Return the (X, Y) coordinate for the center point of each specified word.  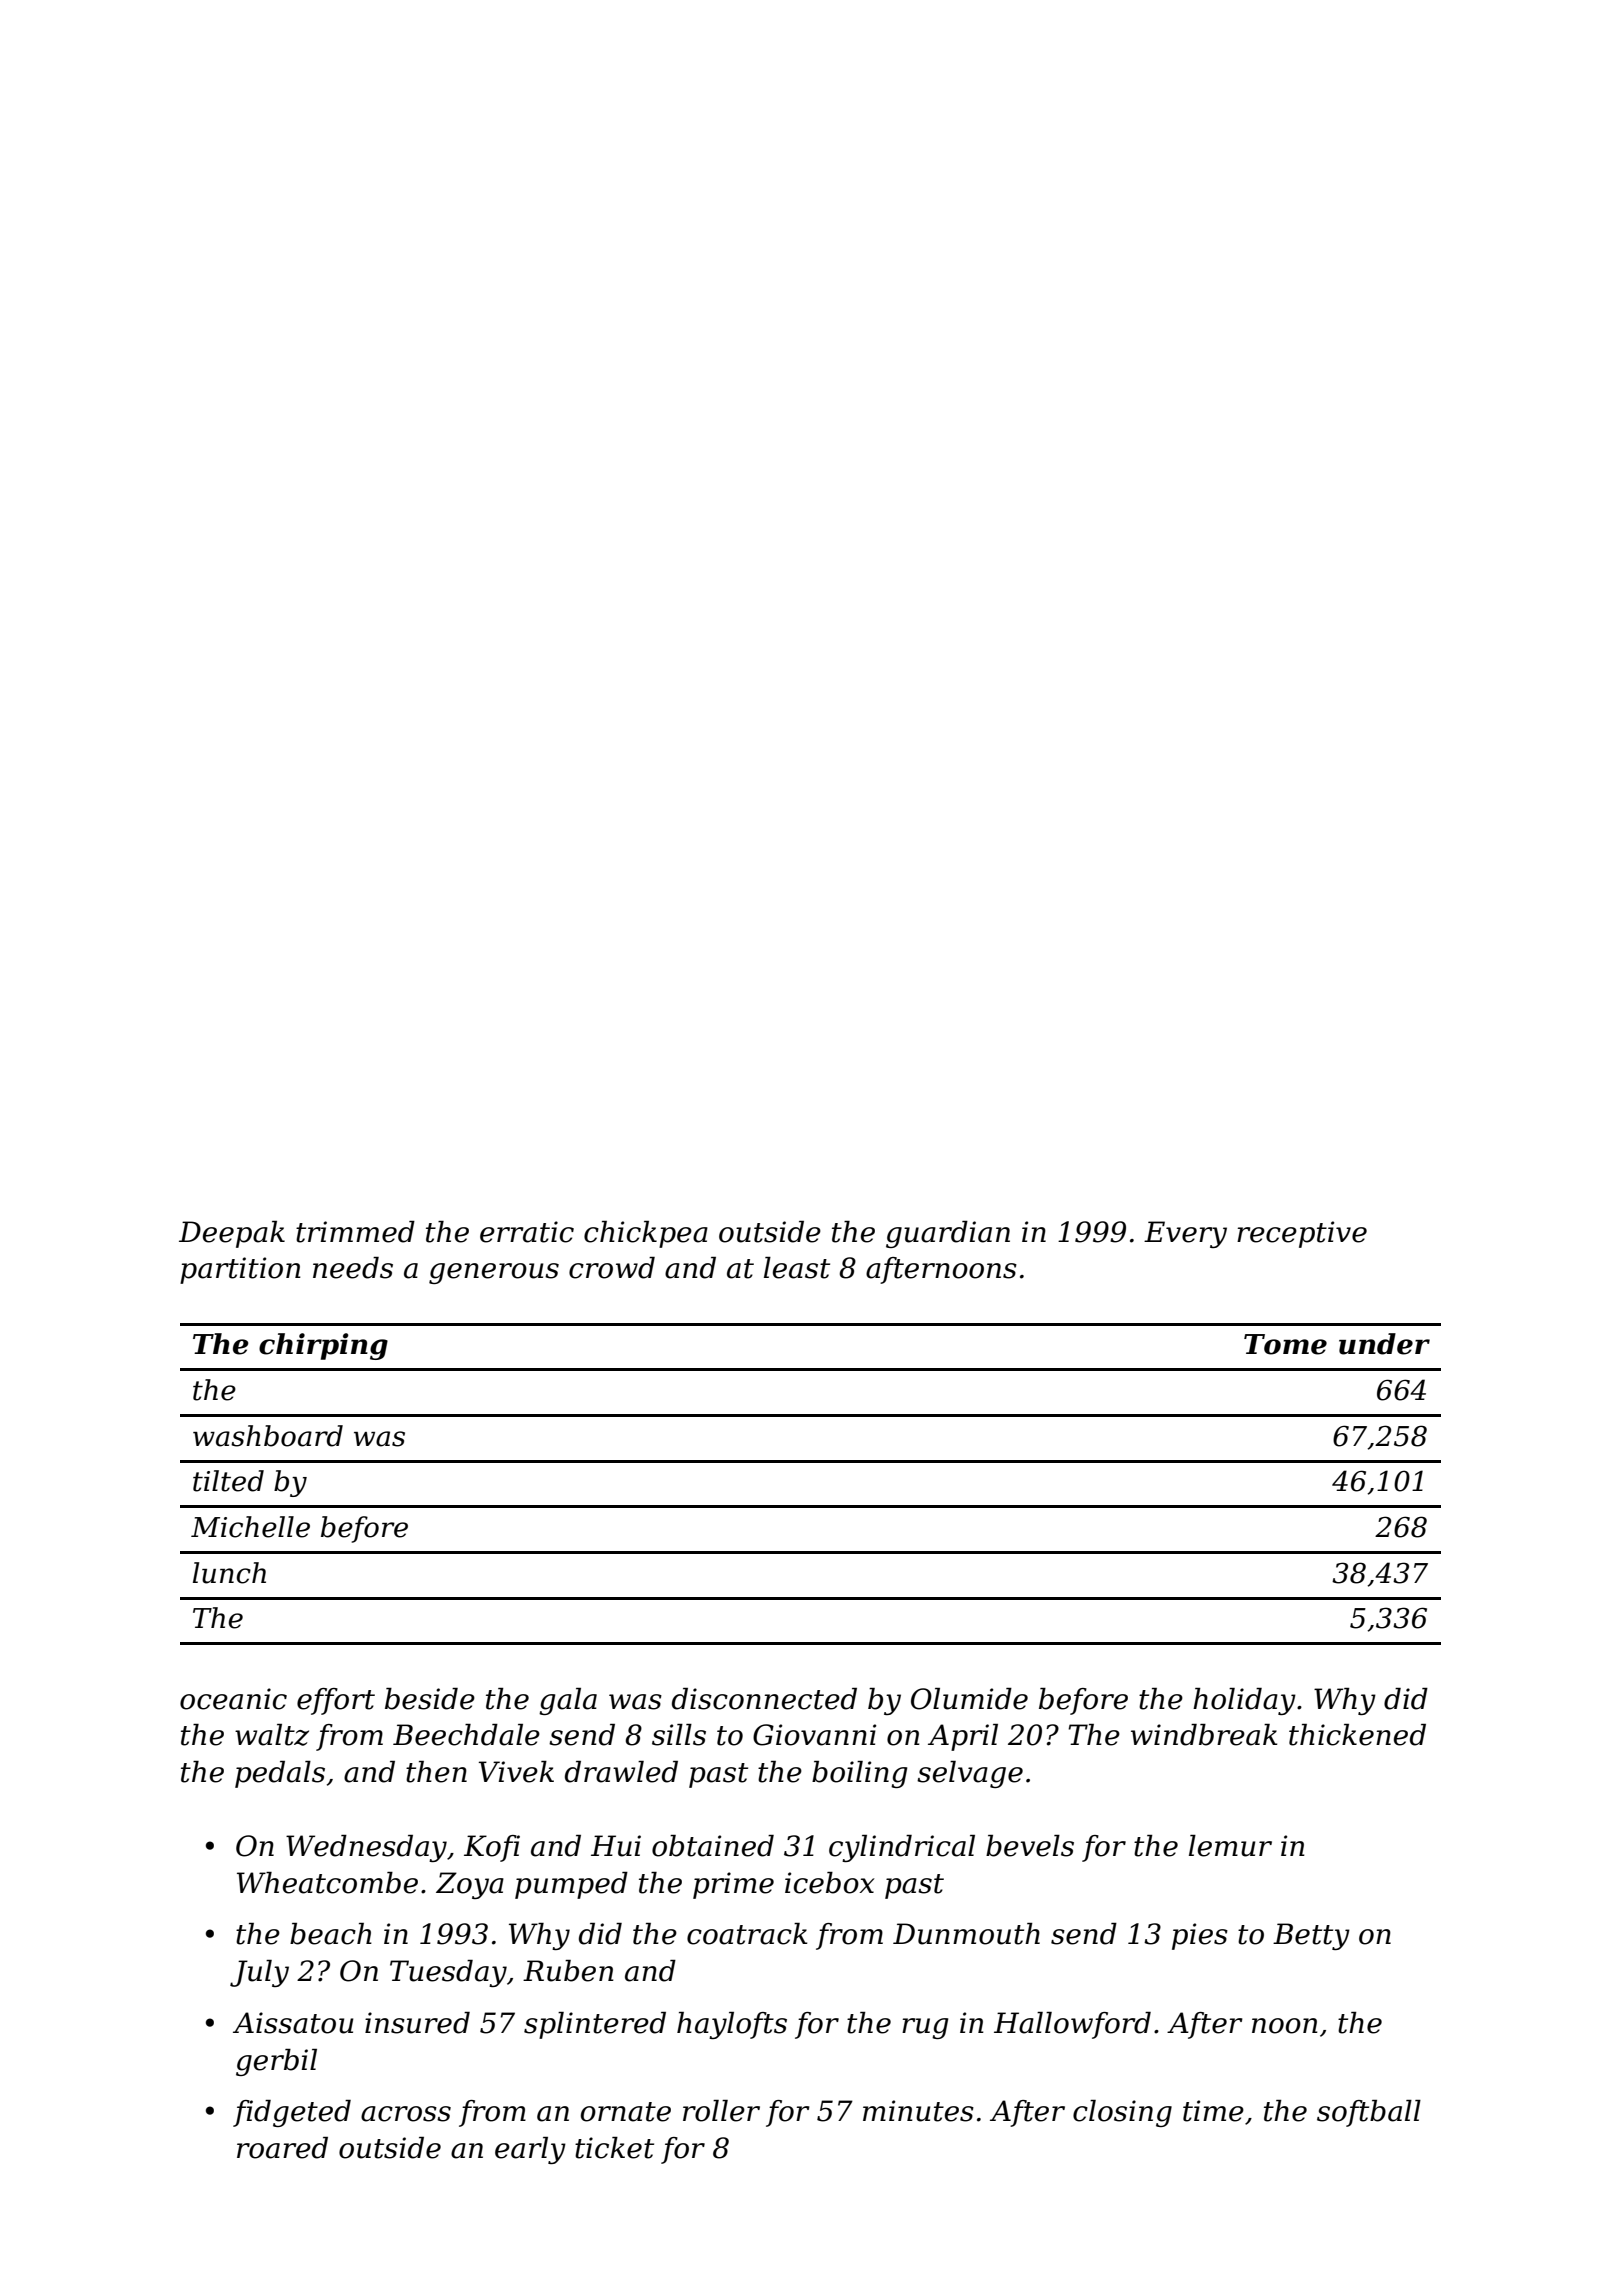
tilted (228, 1481)
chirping (323, 1346)
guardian (948, 1234)
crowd (612, 1268)
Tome (1285, 1344)
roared (282, 2148)
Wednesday (366, 1848)
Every (1185, 1234)
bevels (1030, 1846)
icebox (829, 1883)
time (1213, 2111)
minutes (918, 2111)
